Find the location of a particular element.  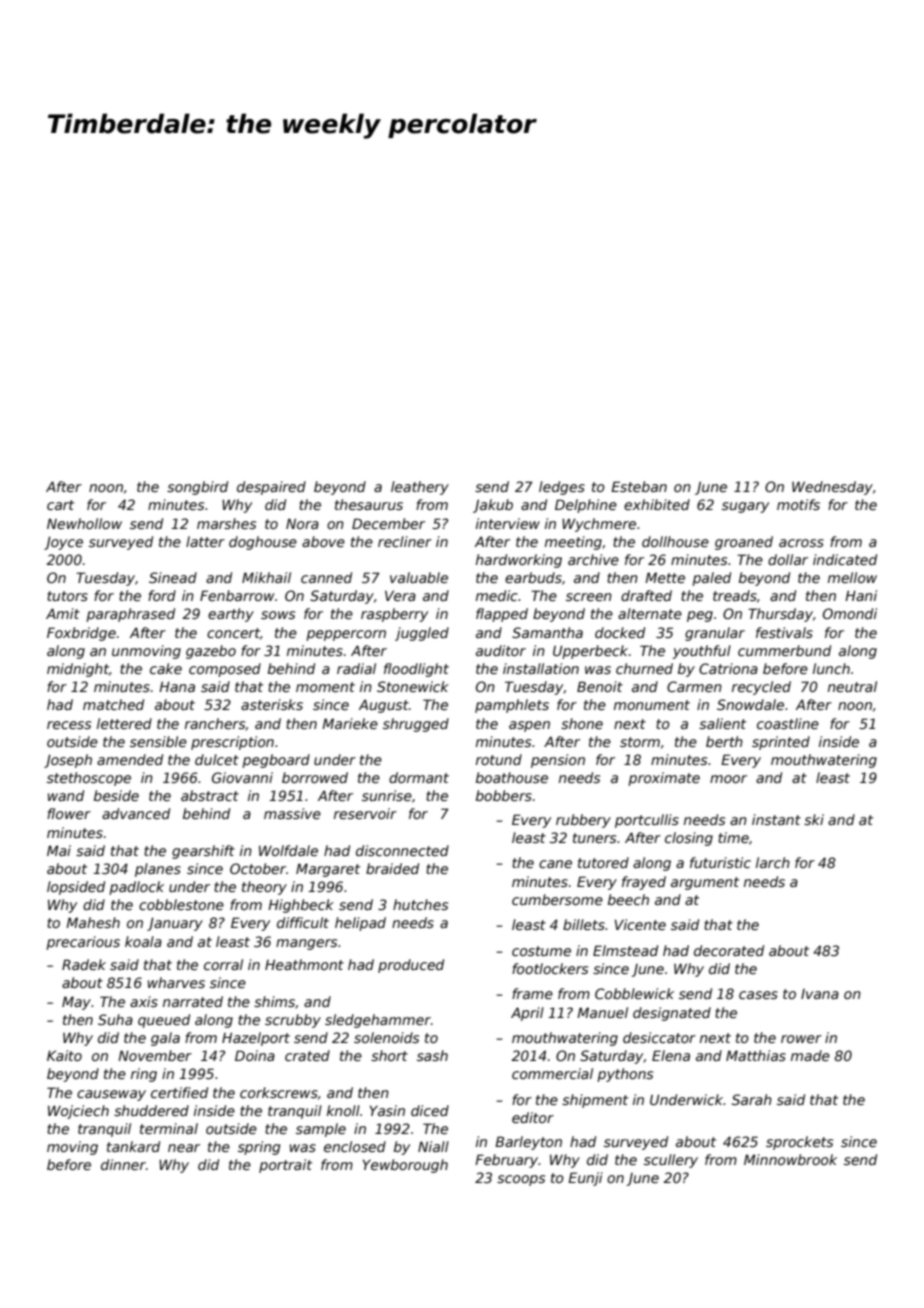

flower is located at coordinates (69, 813).
